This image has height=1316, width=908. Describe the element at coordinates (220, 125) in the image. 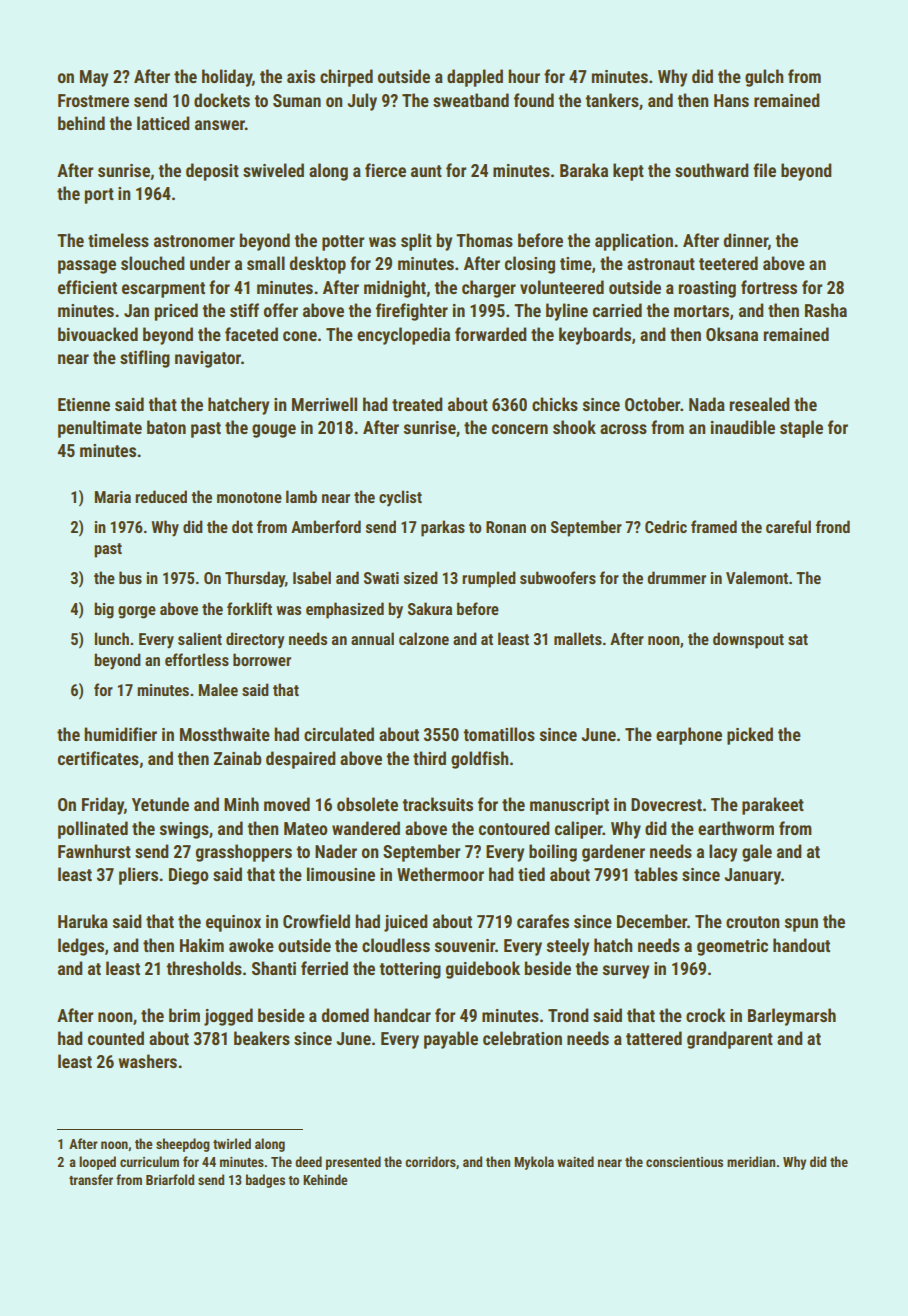

I see `answer` at that location.
